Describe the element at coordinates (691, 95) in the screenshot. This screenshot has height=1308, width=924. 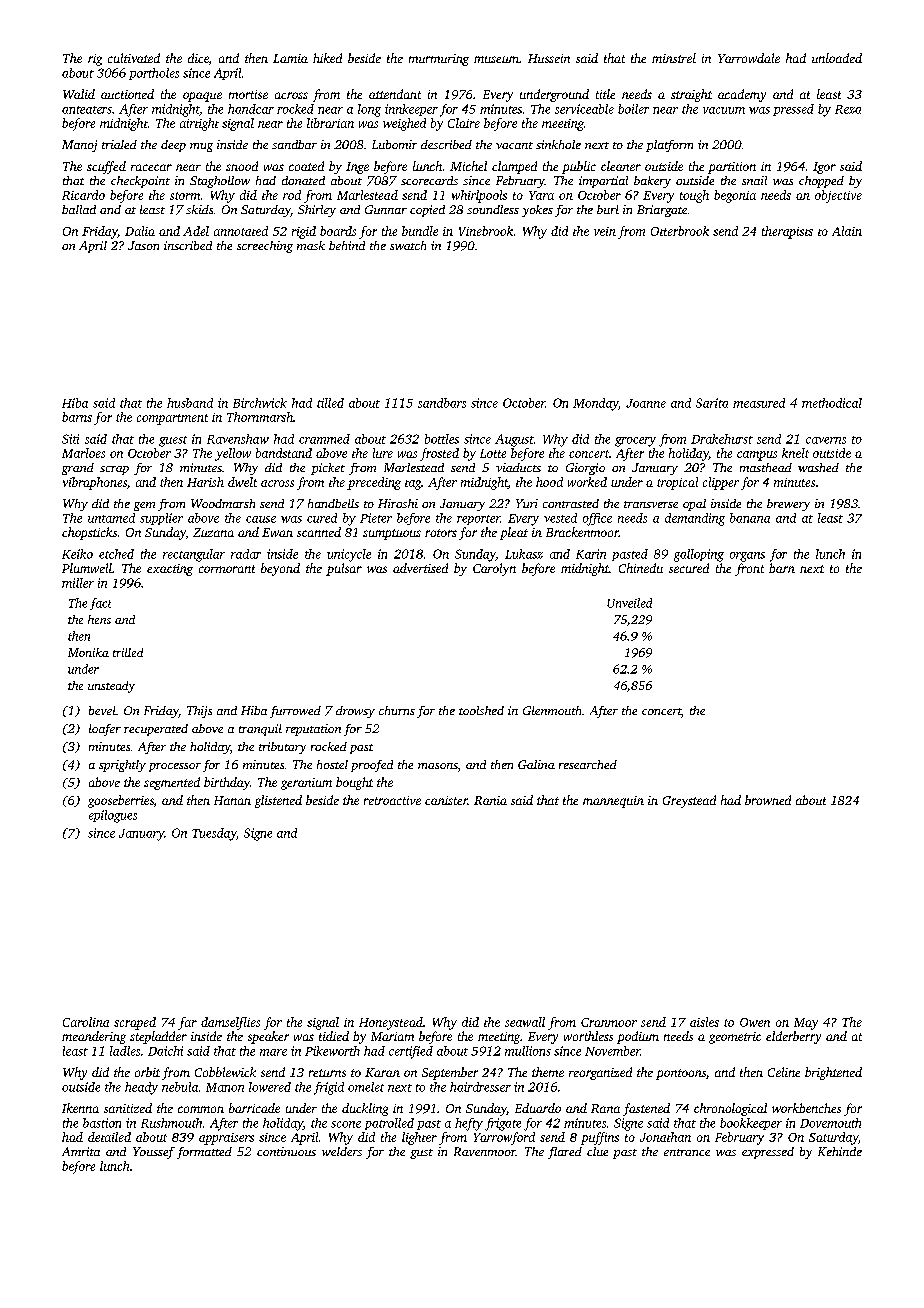
I see `straight` at that location.
